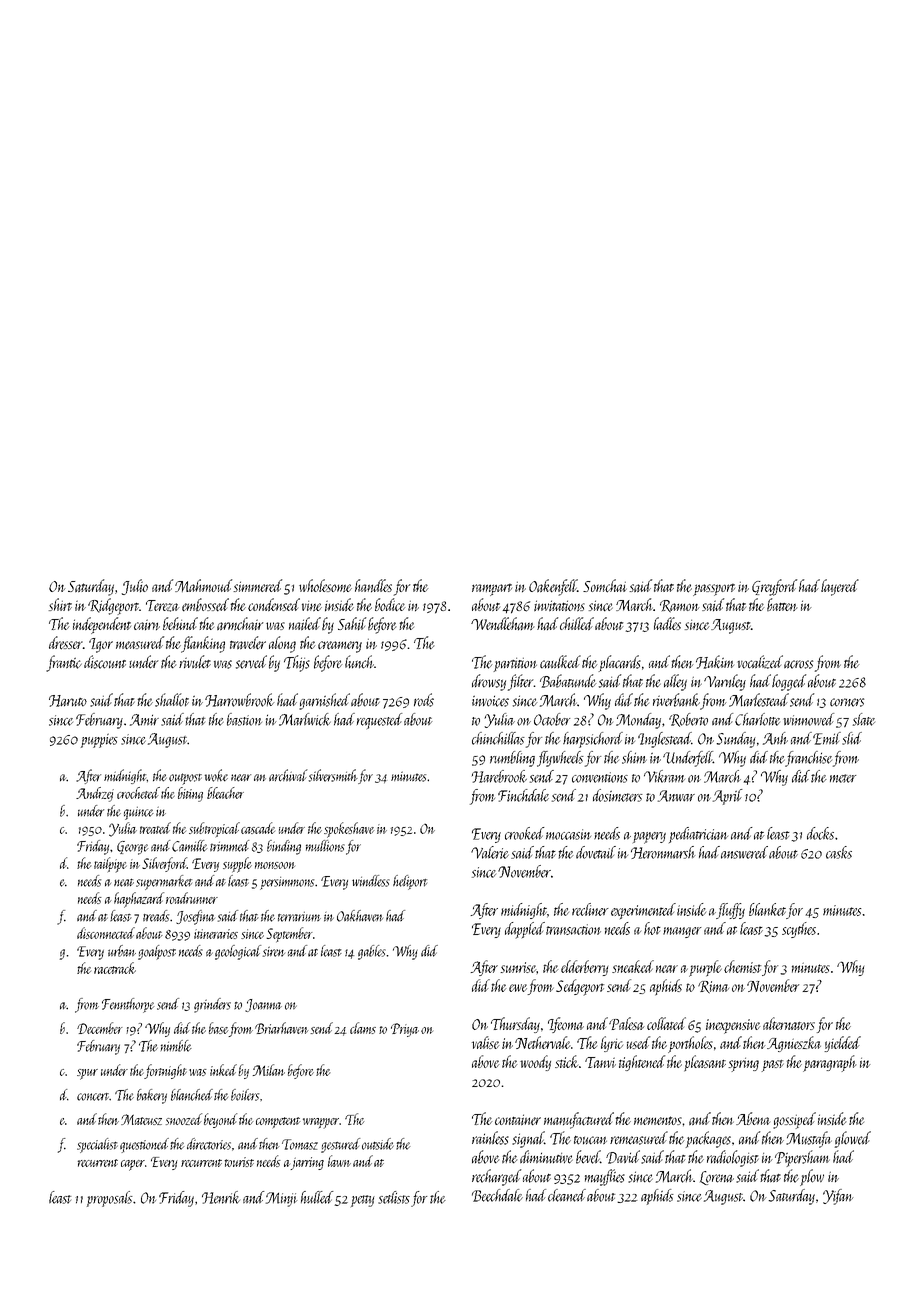  I want to click on Rima, so click(713, 987).
